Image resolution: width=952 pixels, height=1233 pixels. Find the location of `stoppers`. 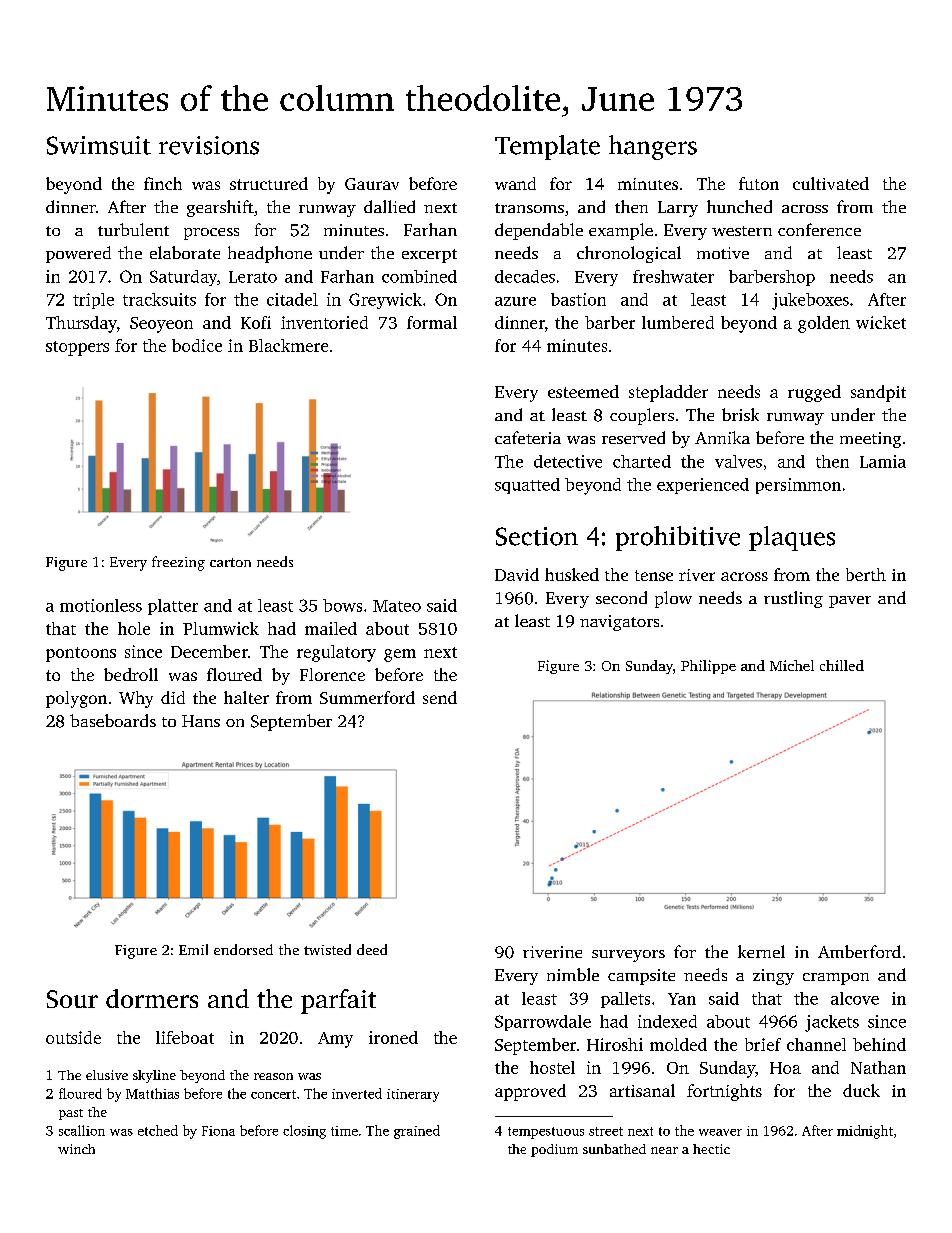

stoppers is located at coordinates (77, 348).
